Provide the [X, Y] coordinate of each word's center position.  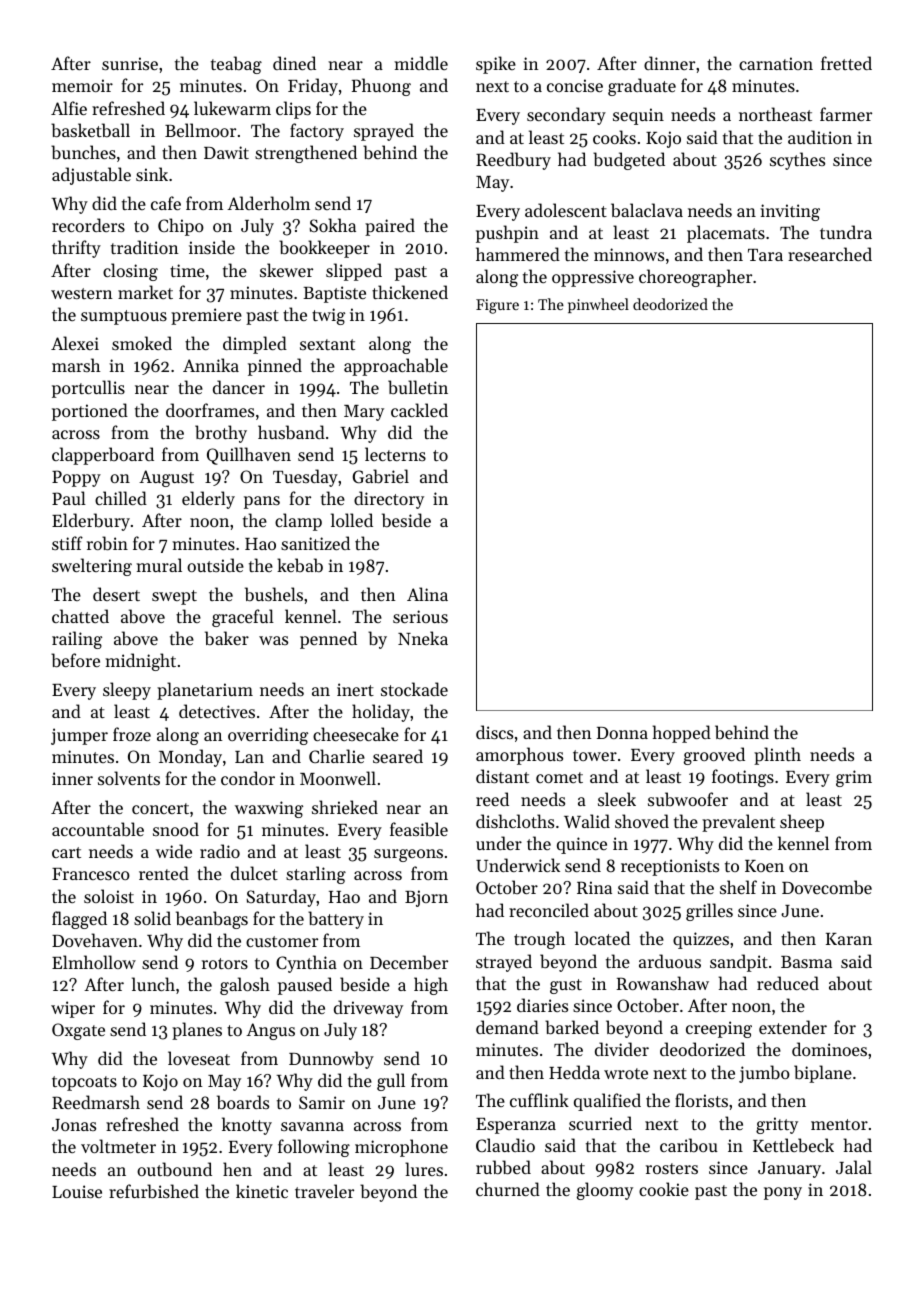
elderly [208, 500]
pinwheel [598, 305]
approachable [396, 367]
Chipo [181, 227]
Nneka [423, 638]
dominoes [829, 1049]
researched [830, 254]
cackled [419, 410]
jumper [79, 736]
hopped [682, 734]
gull [391, 1082]
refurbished [154, 1191]
